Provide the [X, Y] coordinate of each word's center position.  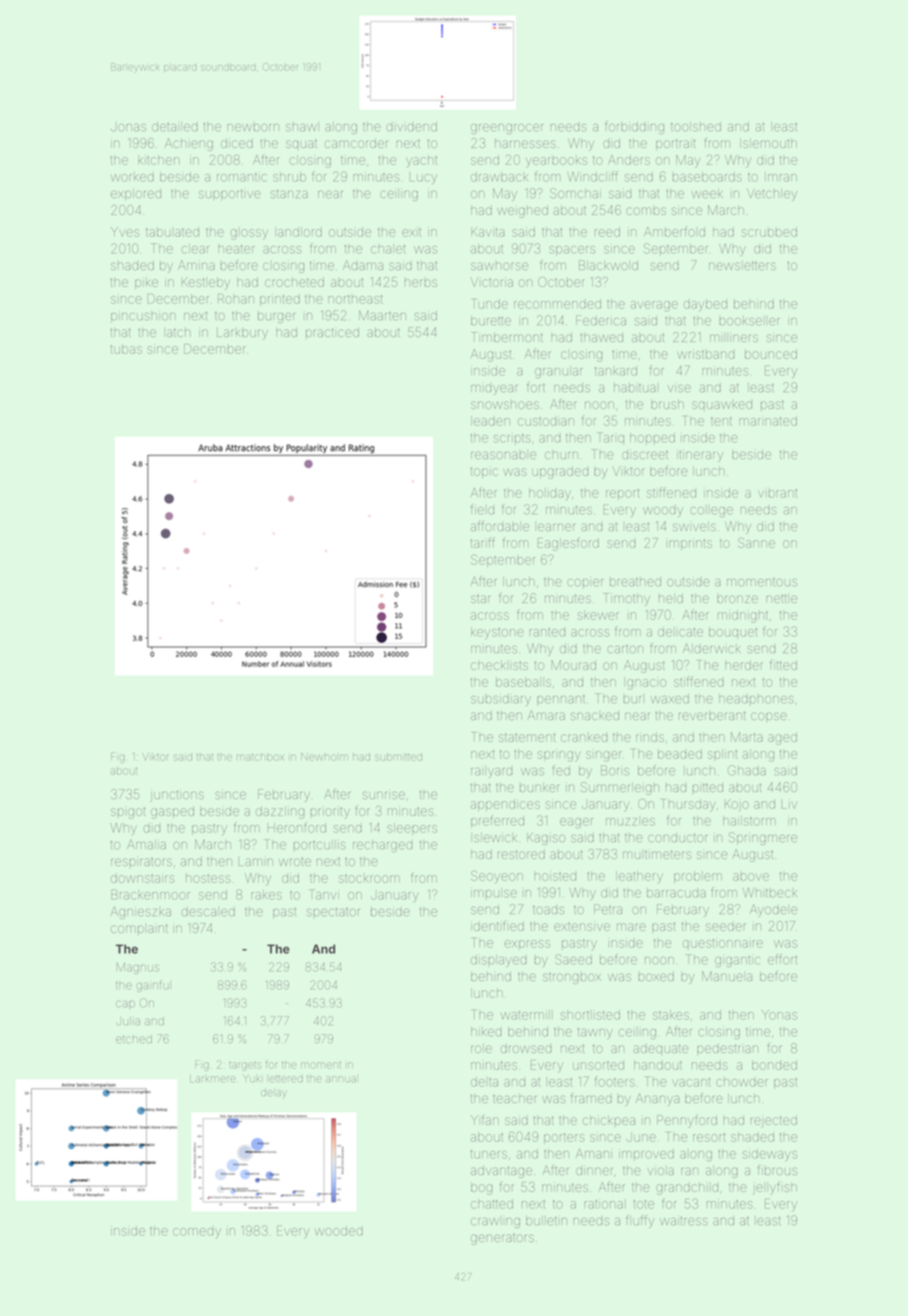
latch [177, 332]
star [481, 599]
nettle [781, 598]
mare [631, 927]
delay [274, 1093]
